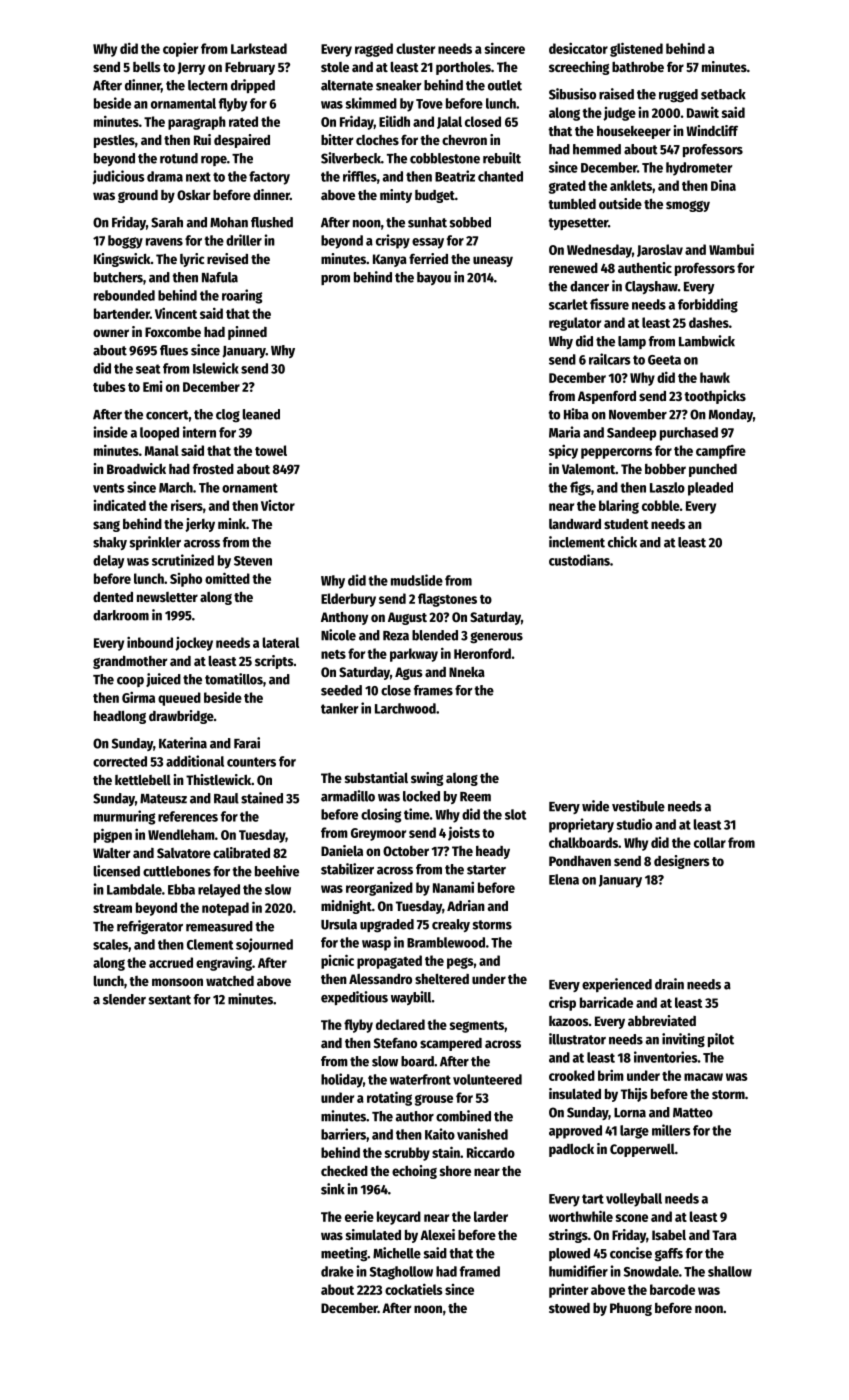  Describe the element at coordinates (337, 1271) in the page. I see `drake` at that location.
